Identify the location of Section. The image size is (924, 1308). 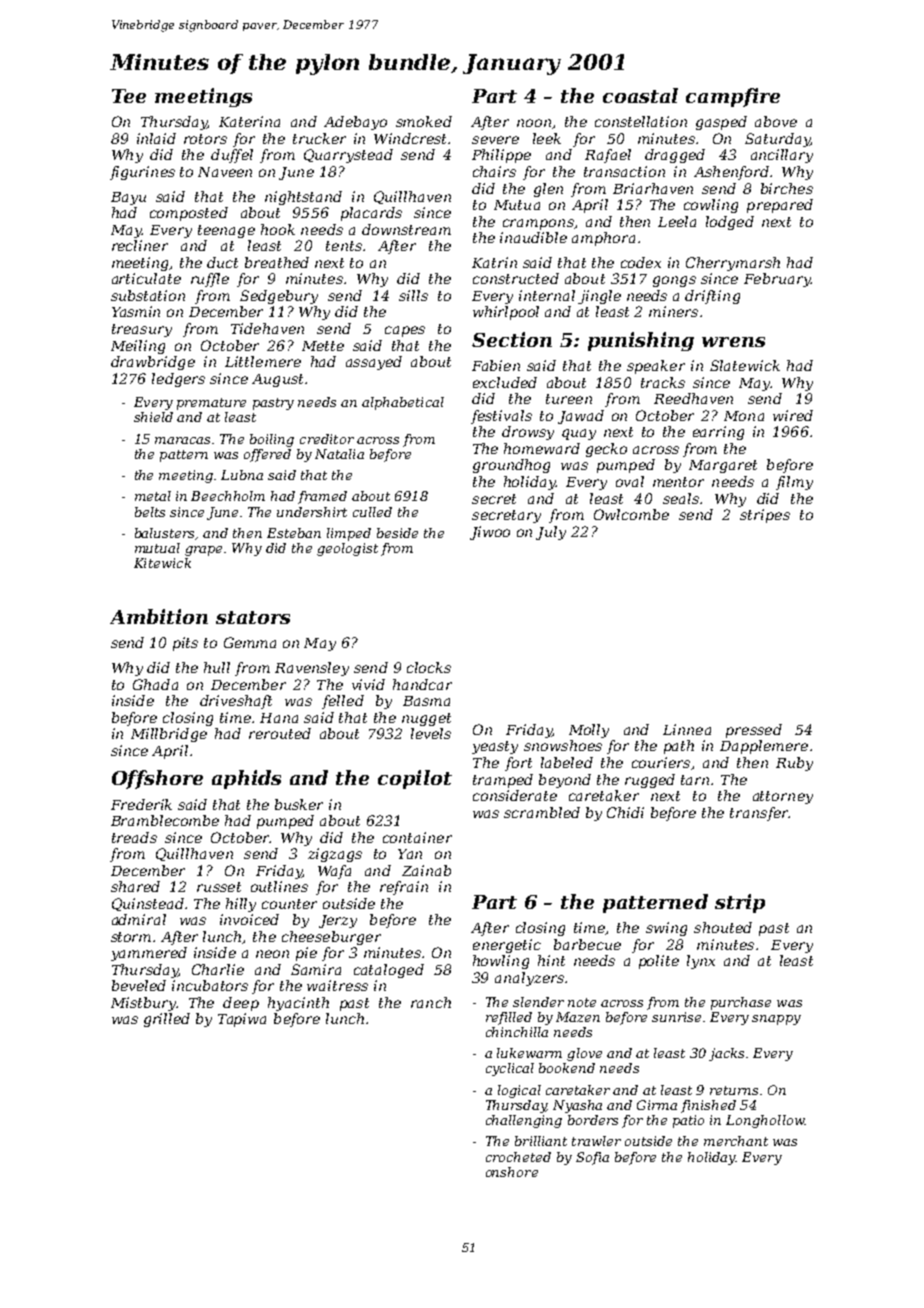
(512, 339).
